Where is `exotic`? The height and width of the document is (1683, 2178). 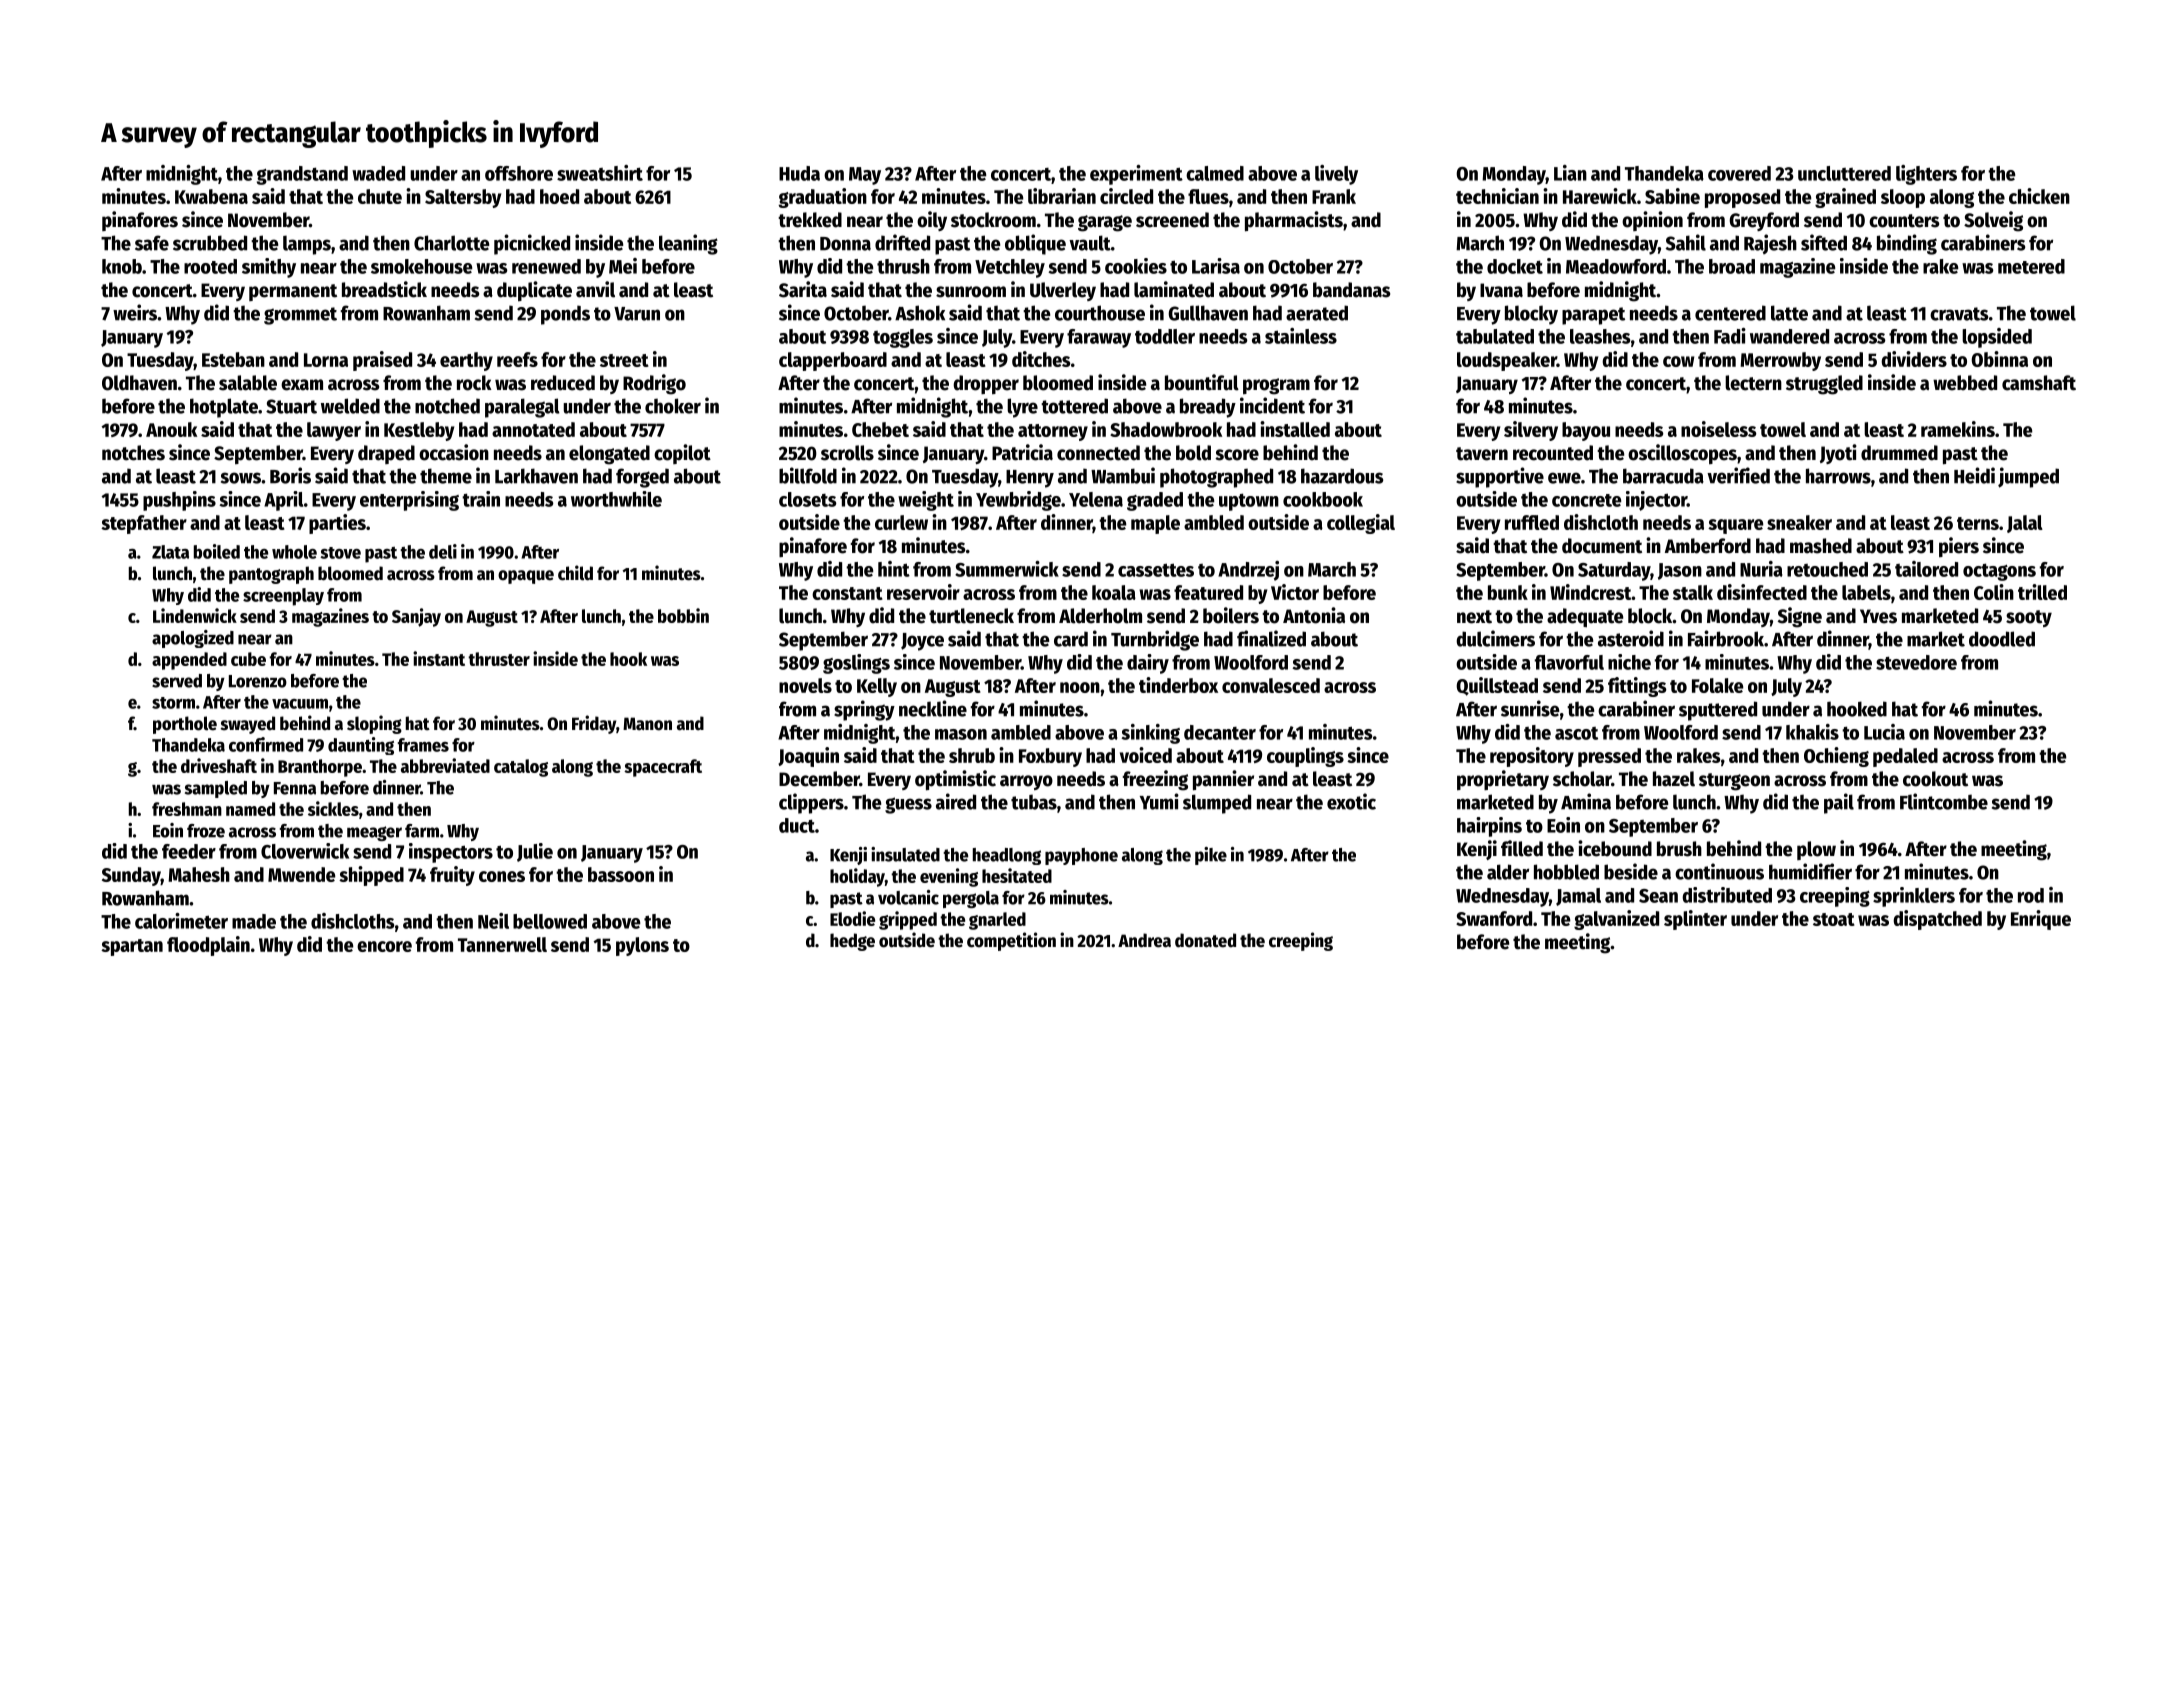
exotic is located at coordinates (1351, 801).
